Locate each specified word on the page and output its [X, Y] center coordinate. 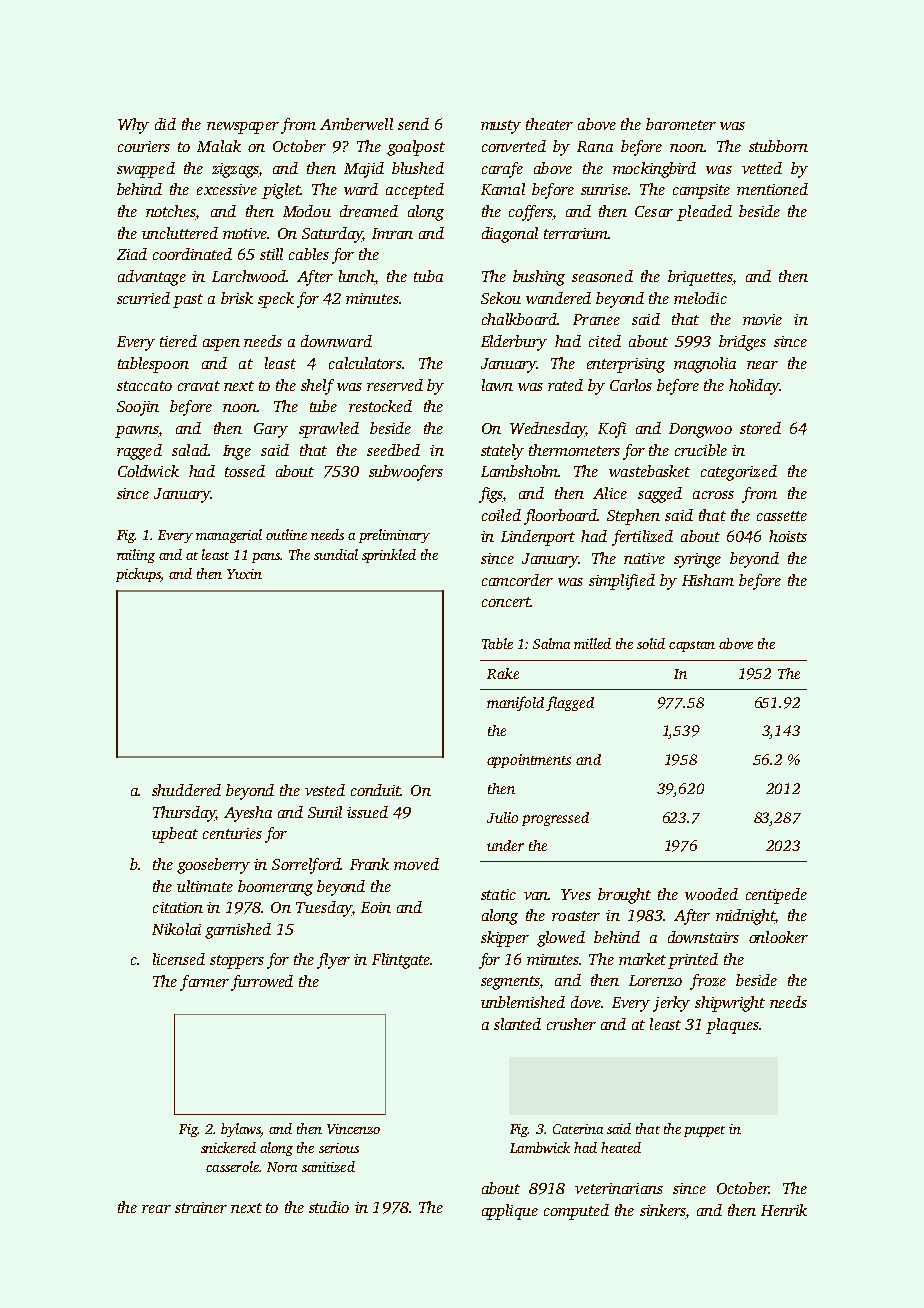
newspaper [243, 128]
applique [510, 1212]
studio [329, 1207]
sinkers [662, 1210]
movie [762, 319]
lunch [357, 277]
